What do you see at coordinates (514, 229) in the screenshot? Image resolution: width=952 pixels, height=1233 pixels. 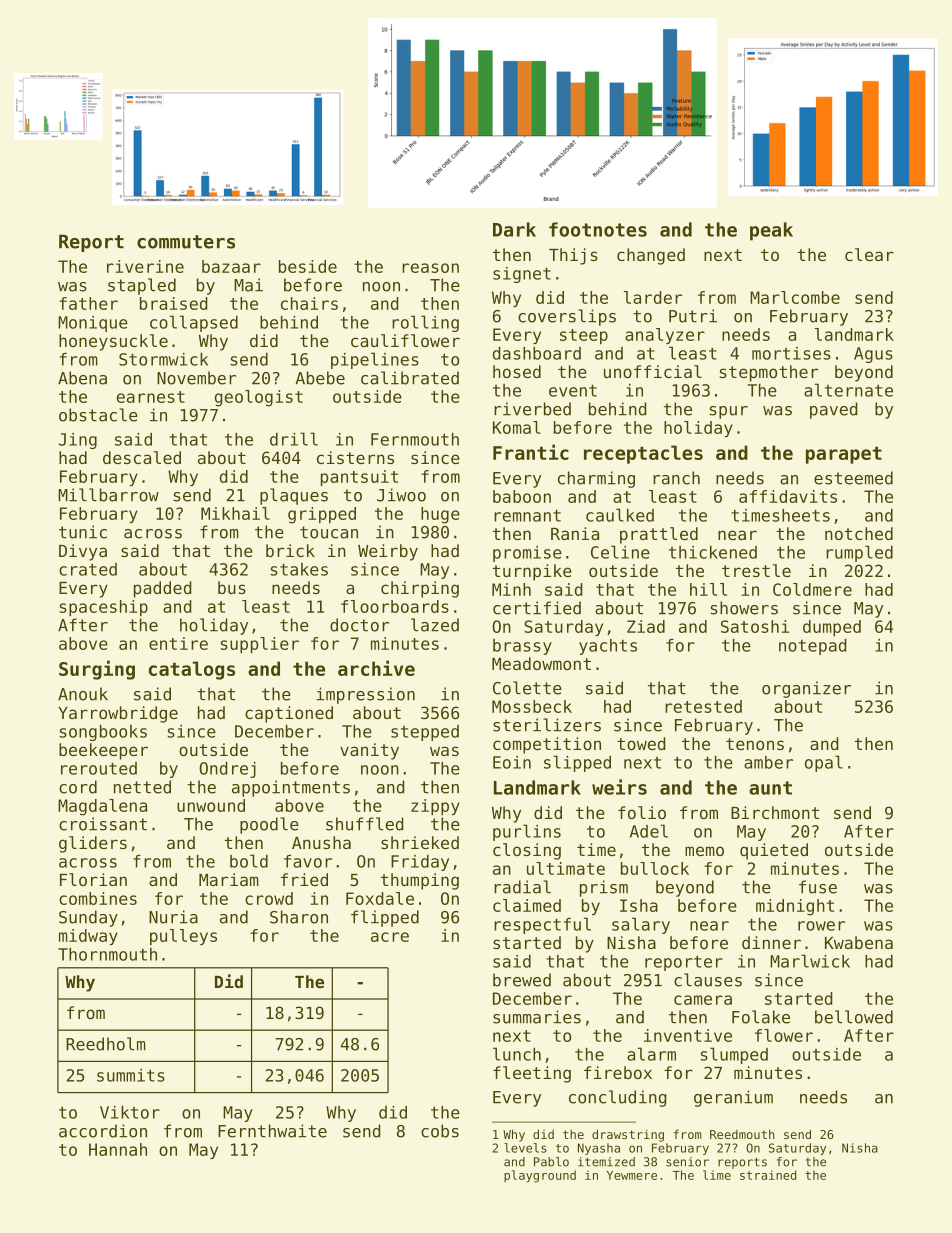 I see `Dark` at bounding box center [514, 229].
